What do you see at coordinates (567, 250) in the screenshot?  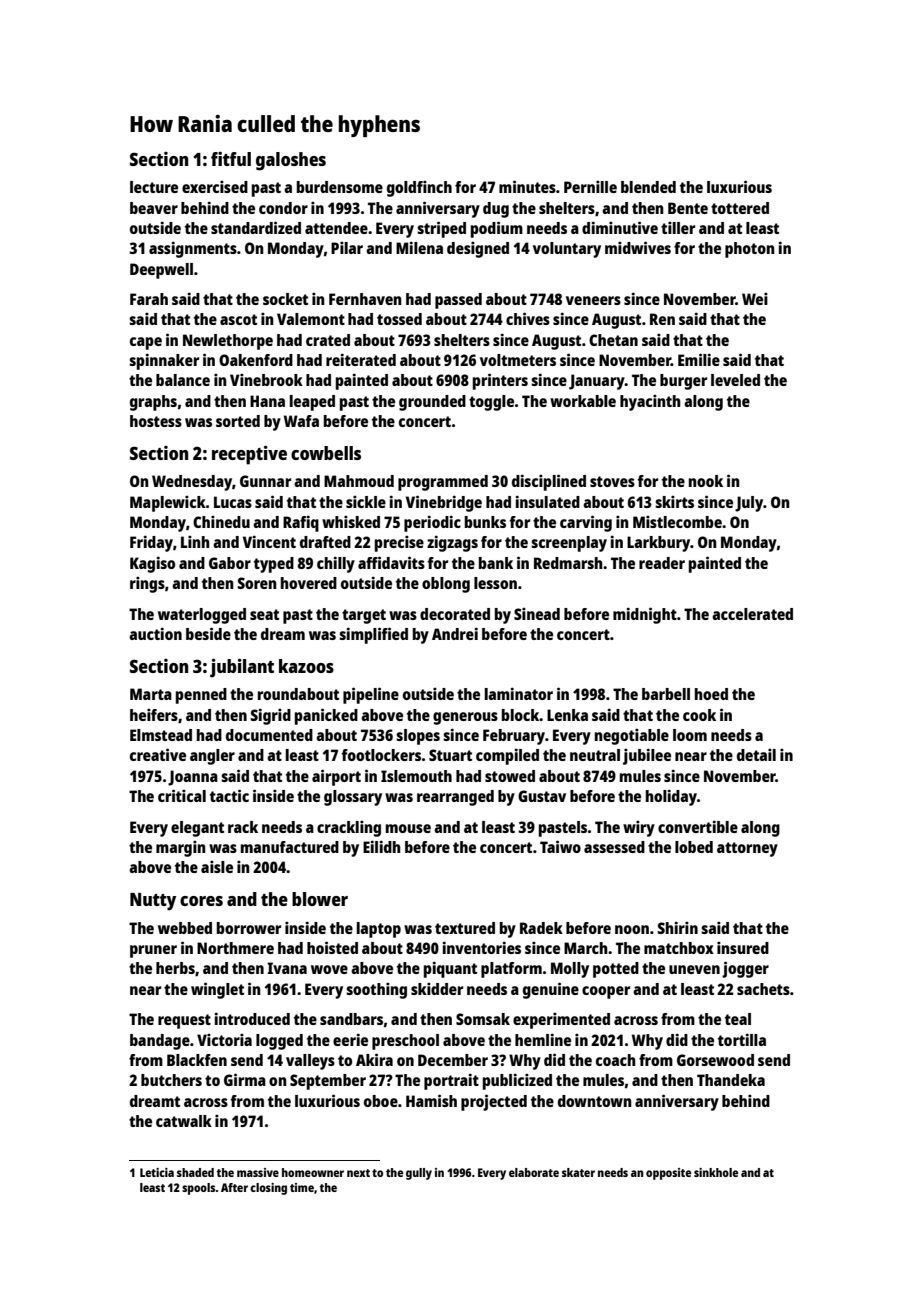 I see `voluntary` at bounding box center [567, 250].
